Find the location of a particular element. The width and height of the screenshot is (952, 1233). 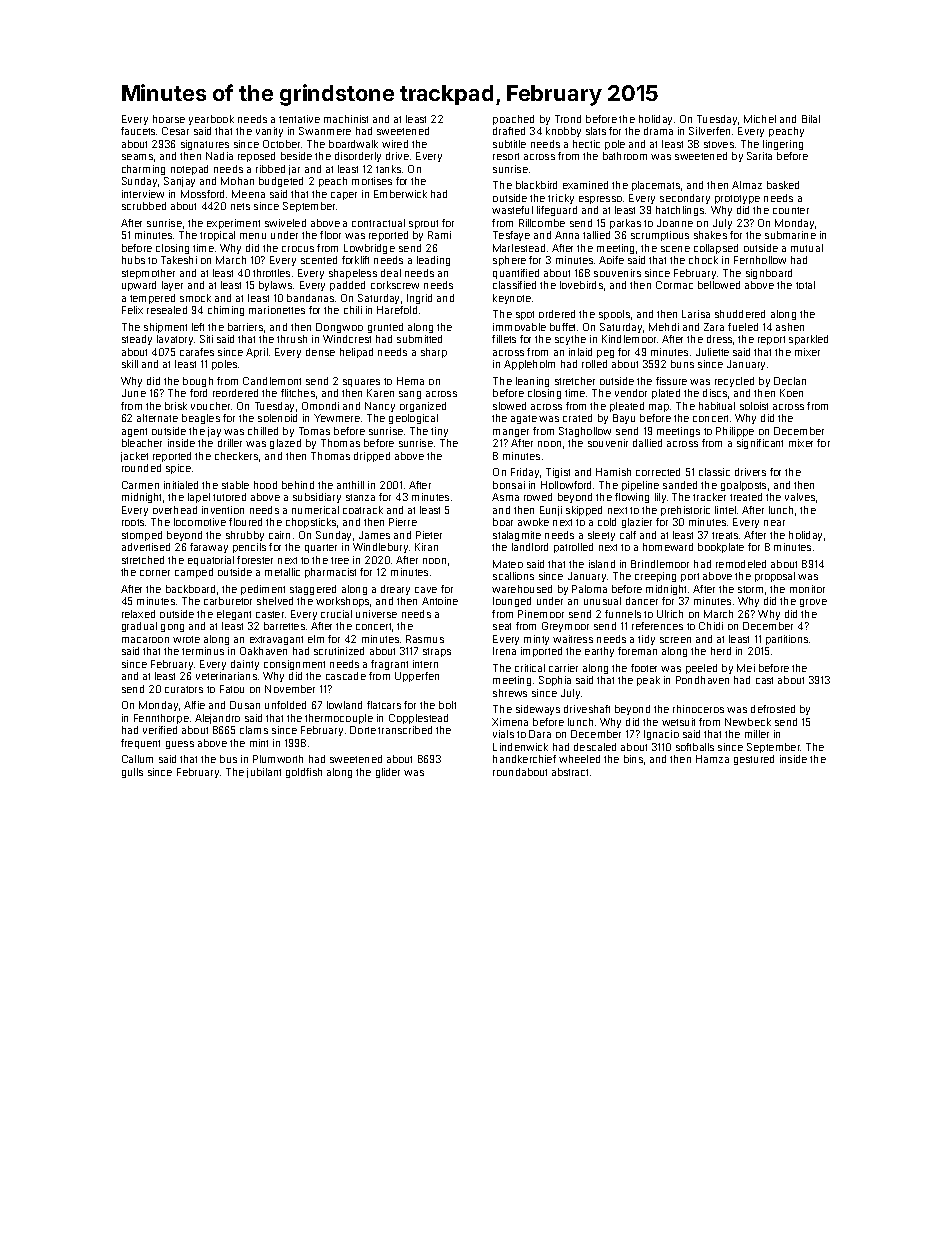

homeward is located at coordinates (668, 547).
